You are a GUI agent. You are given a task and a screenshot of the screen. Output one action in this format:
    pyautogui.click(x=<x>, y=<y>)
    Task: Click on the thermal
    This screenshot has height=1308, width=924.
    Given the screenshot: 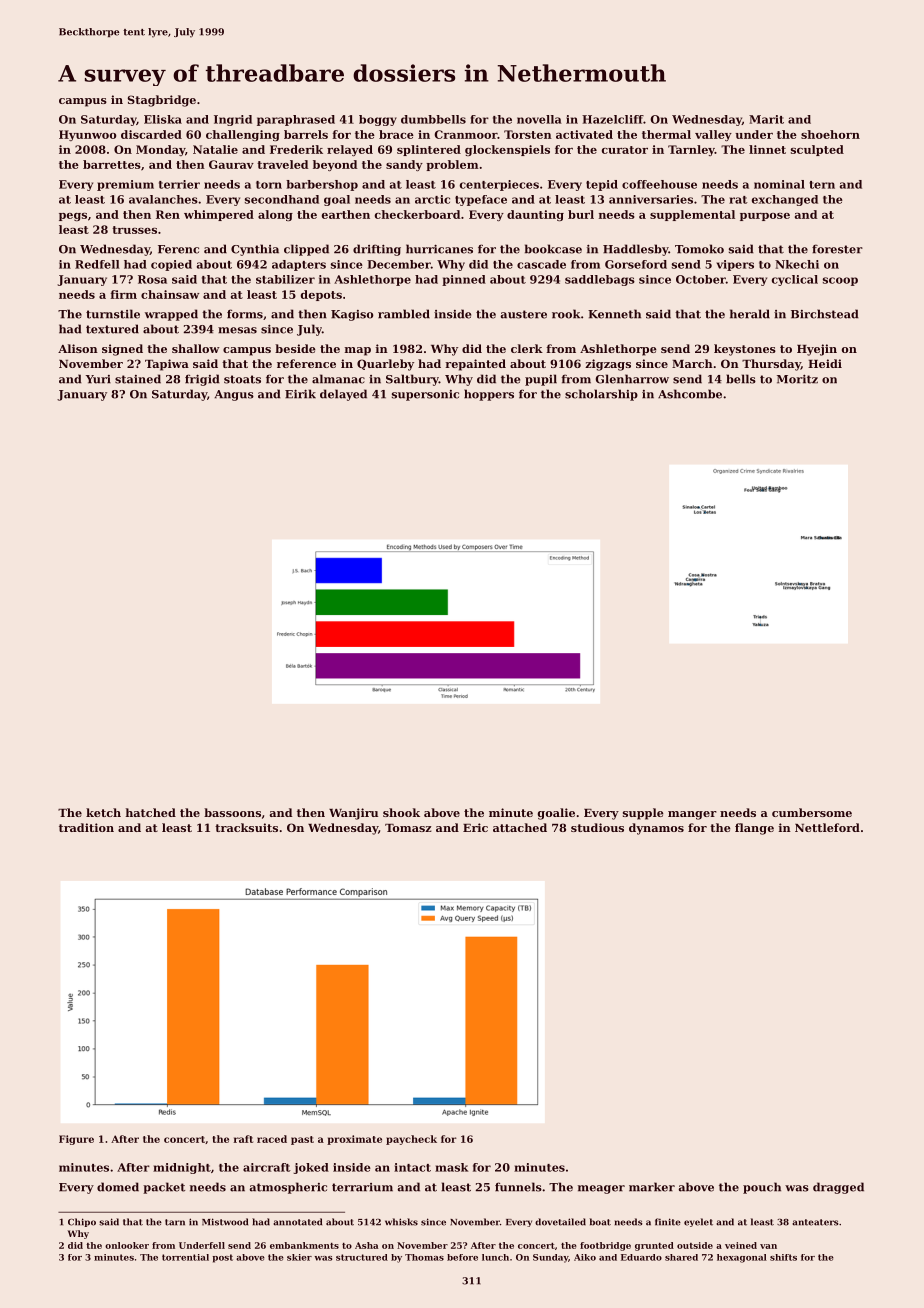 What is the action you would take?
    pyautogui.click(x=666, y=134)
